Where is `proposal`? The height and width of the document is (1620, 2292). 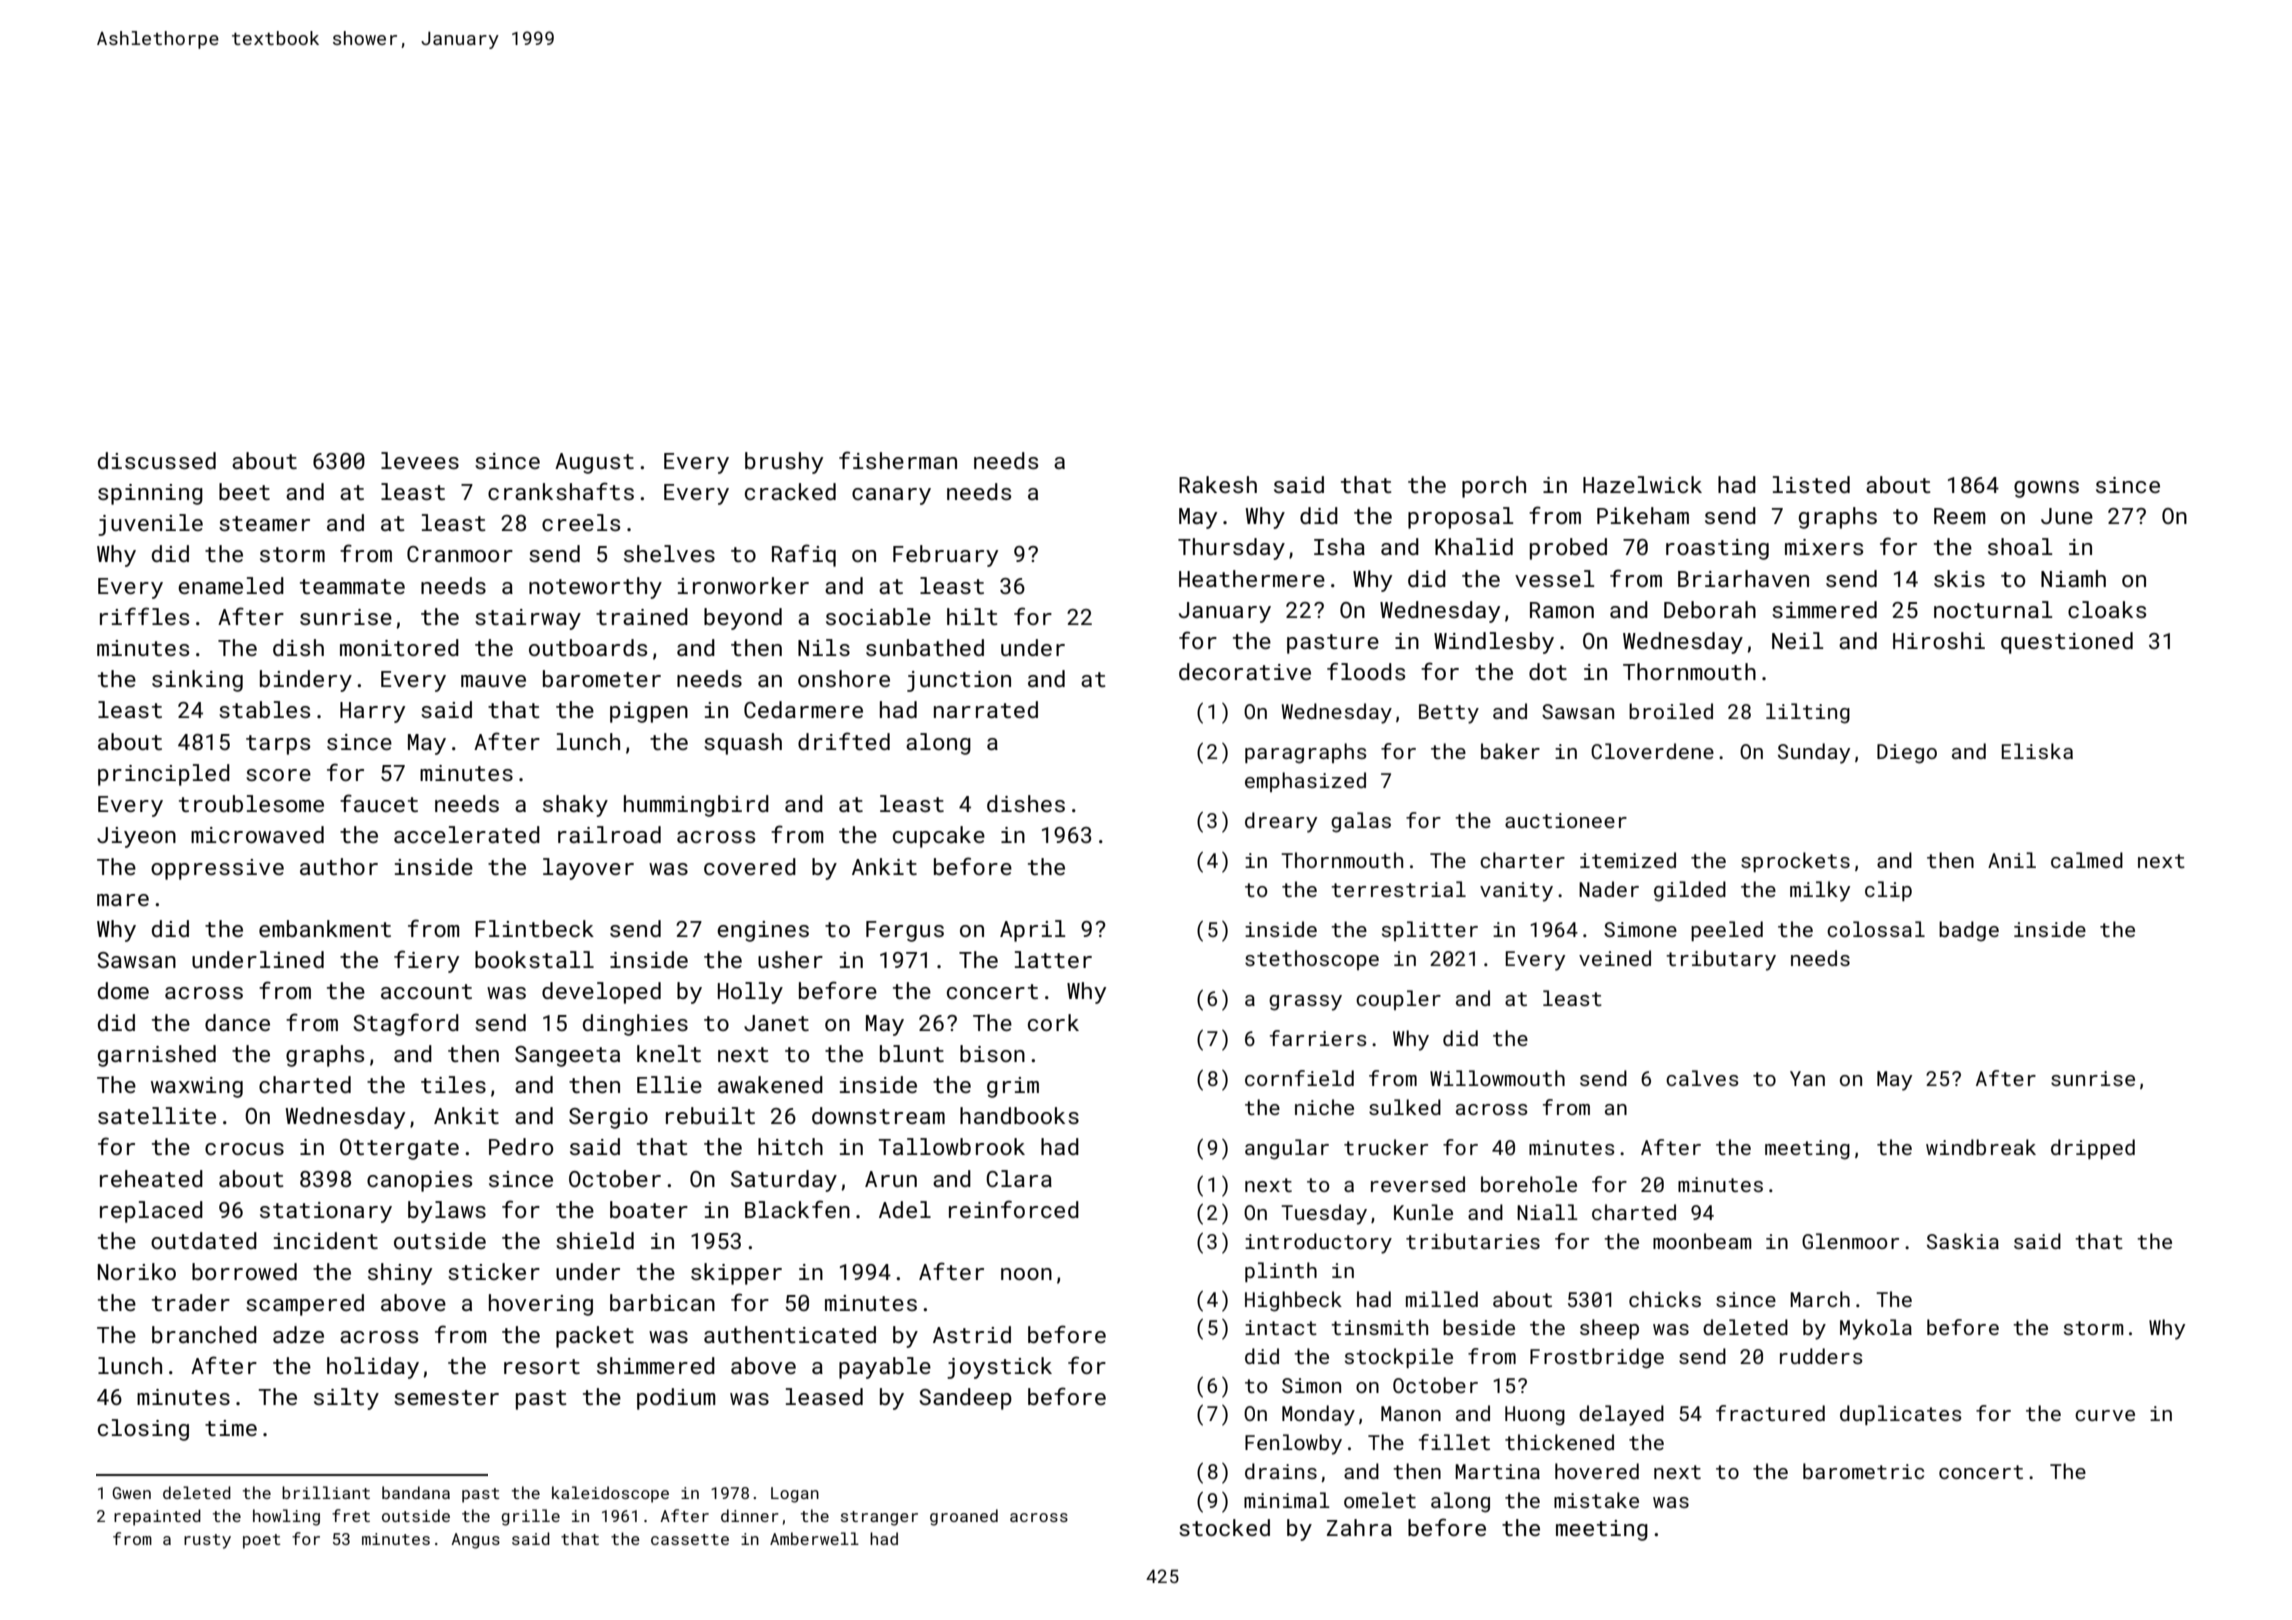
proposal is located at coordinates (1461, 518).
